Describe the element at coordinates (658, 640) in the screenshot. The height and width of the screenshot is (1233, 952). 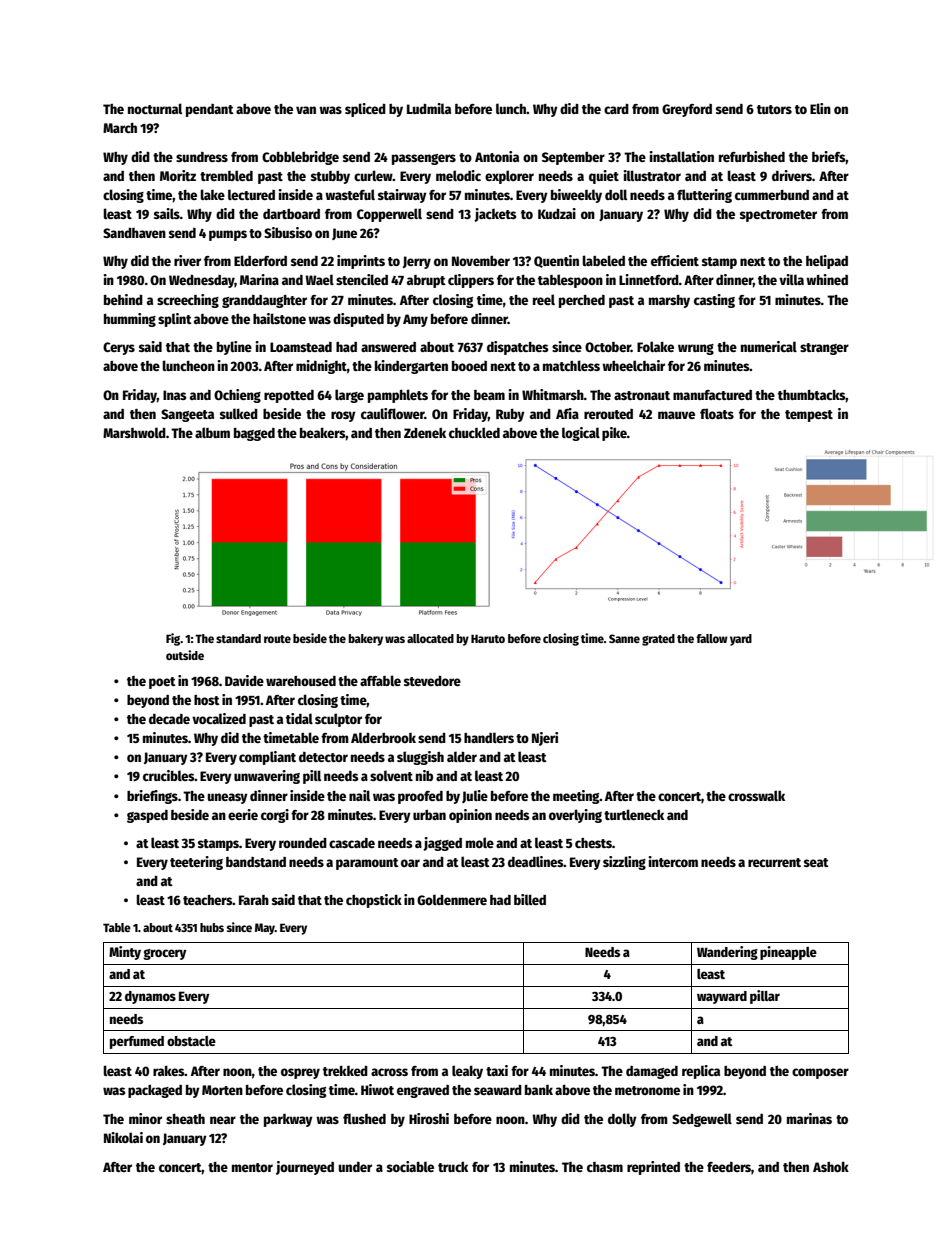
I see `grated` at that location.
